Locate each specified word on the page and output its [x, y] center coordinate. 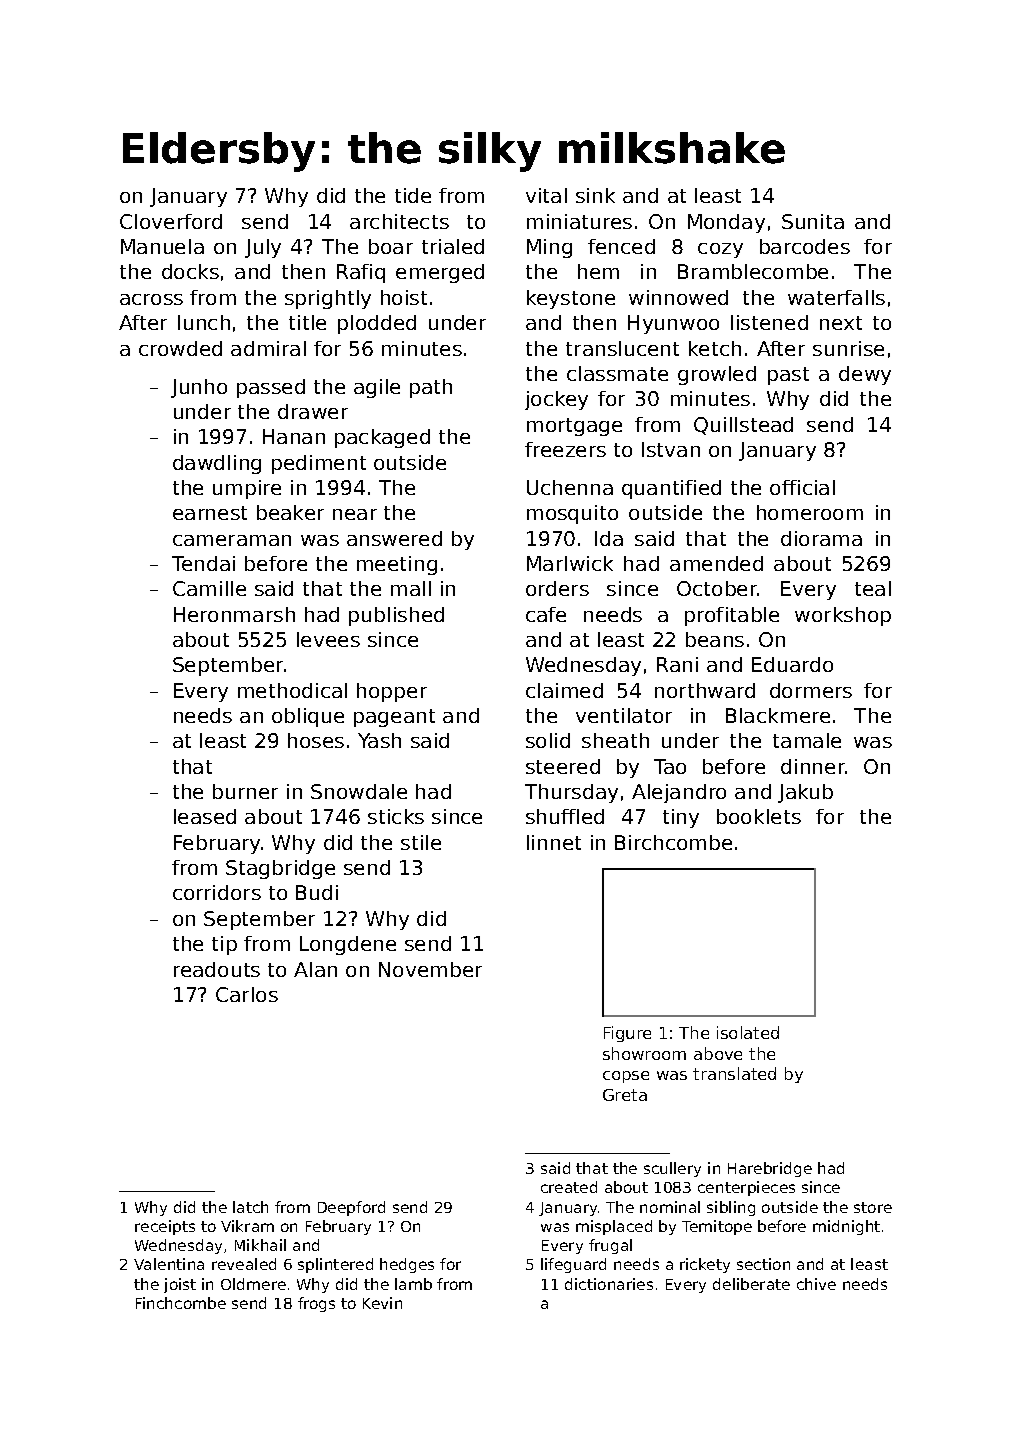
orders [557, 588]
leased [205, 816]
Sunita [813, 221]
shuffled [565, 816]
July [263, 248]
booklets [759, 816]
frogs [316, 1304]
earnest [210, 513]
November [430, 969]
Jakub [805, 793]
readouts [217, 969]
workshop [843, 616]
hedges [407, 1265]
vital [546, 195]
